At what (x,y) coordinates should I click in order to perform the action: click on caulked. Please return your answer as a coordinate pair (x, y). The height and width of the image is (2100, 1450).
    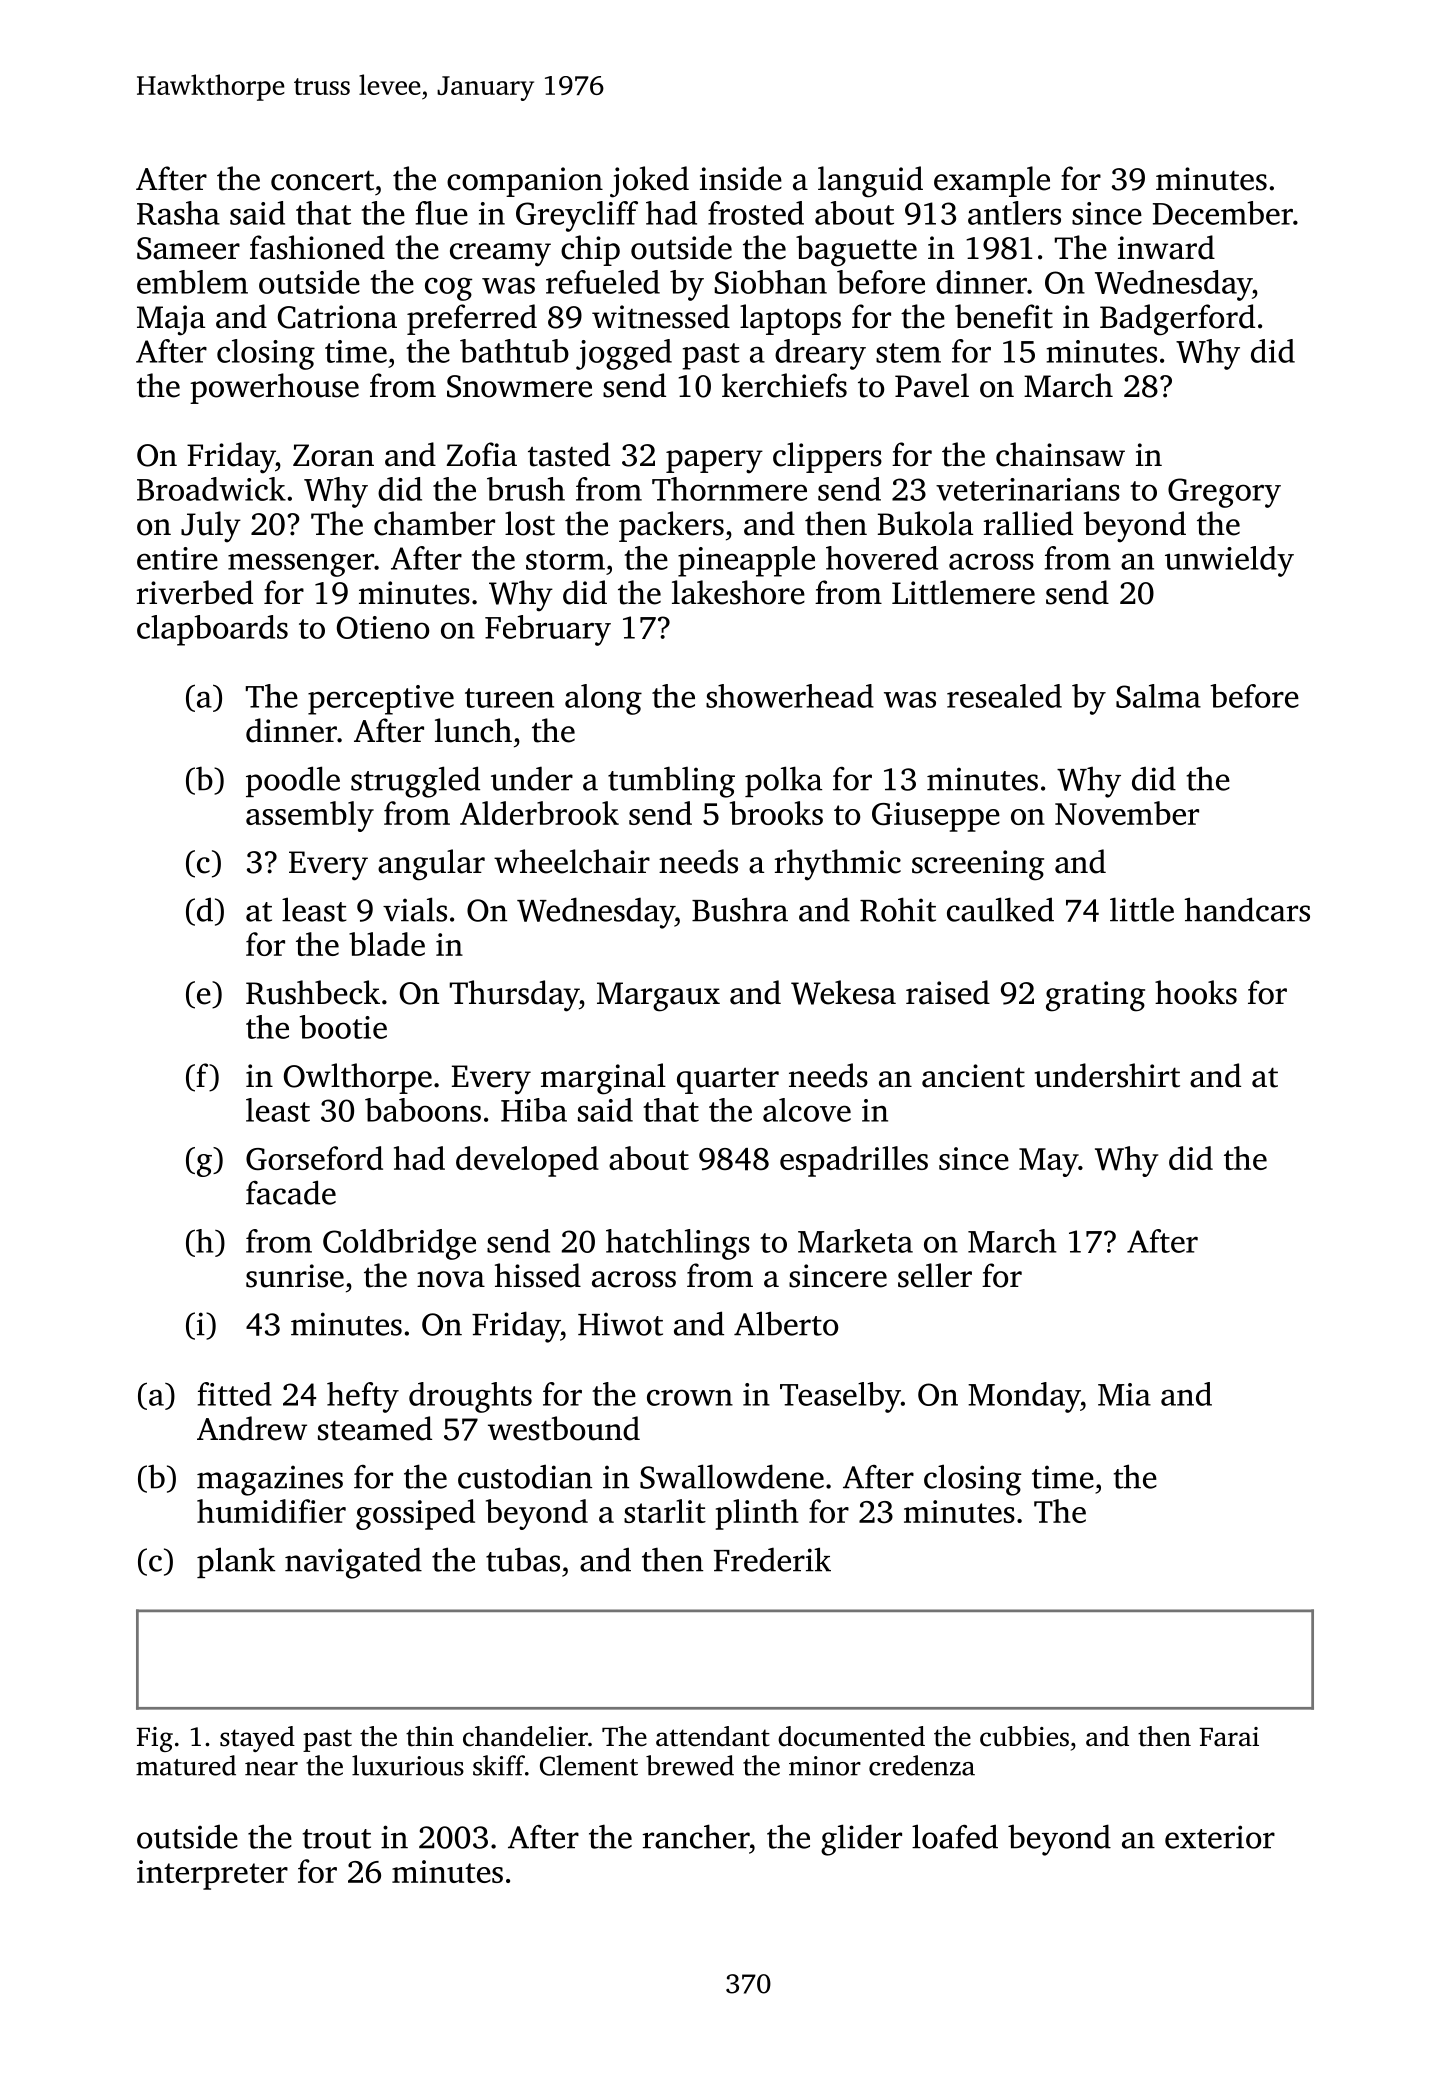
    Looking at the image, I should click on (1000, 909).
